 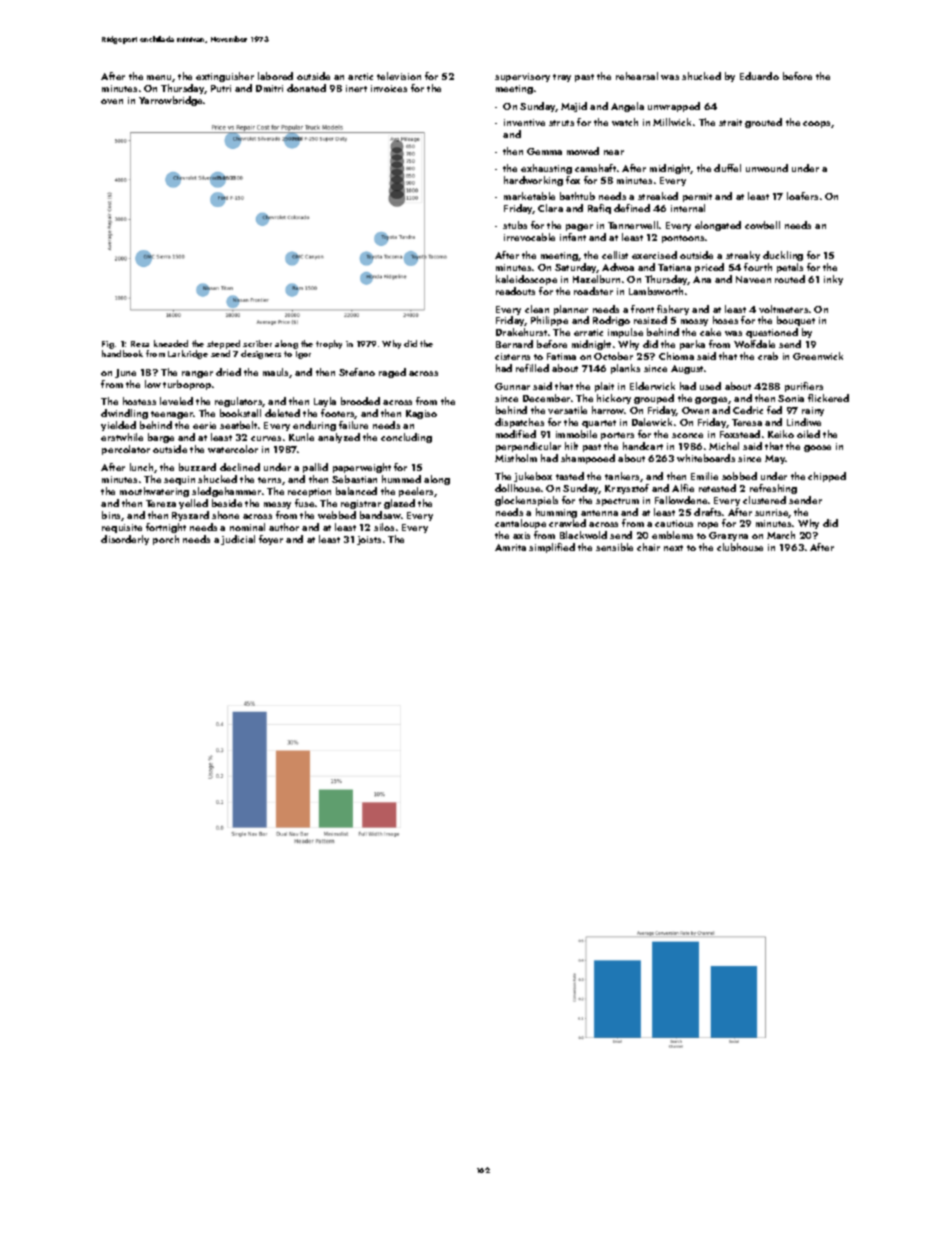 I want to click on judicial, so click(x=238, y=540).
